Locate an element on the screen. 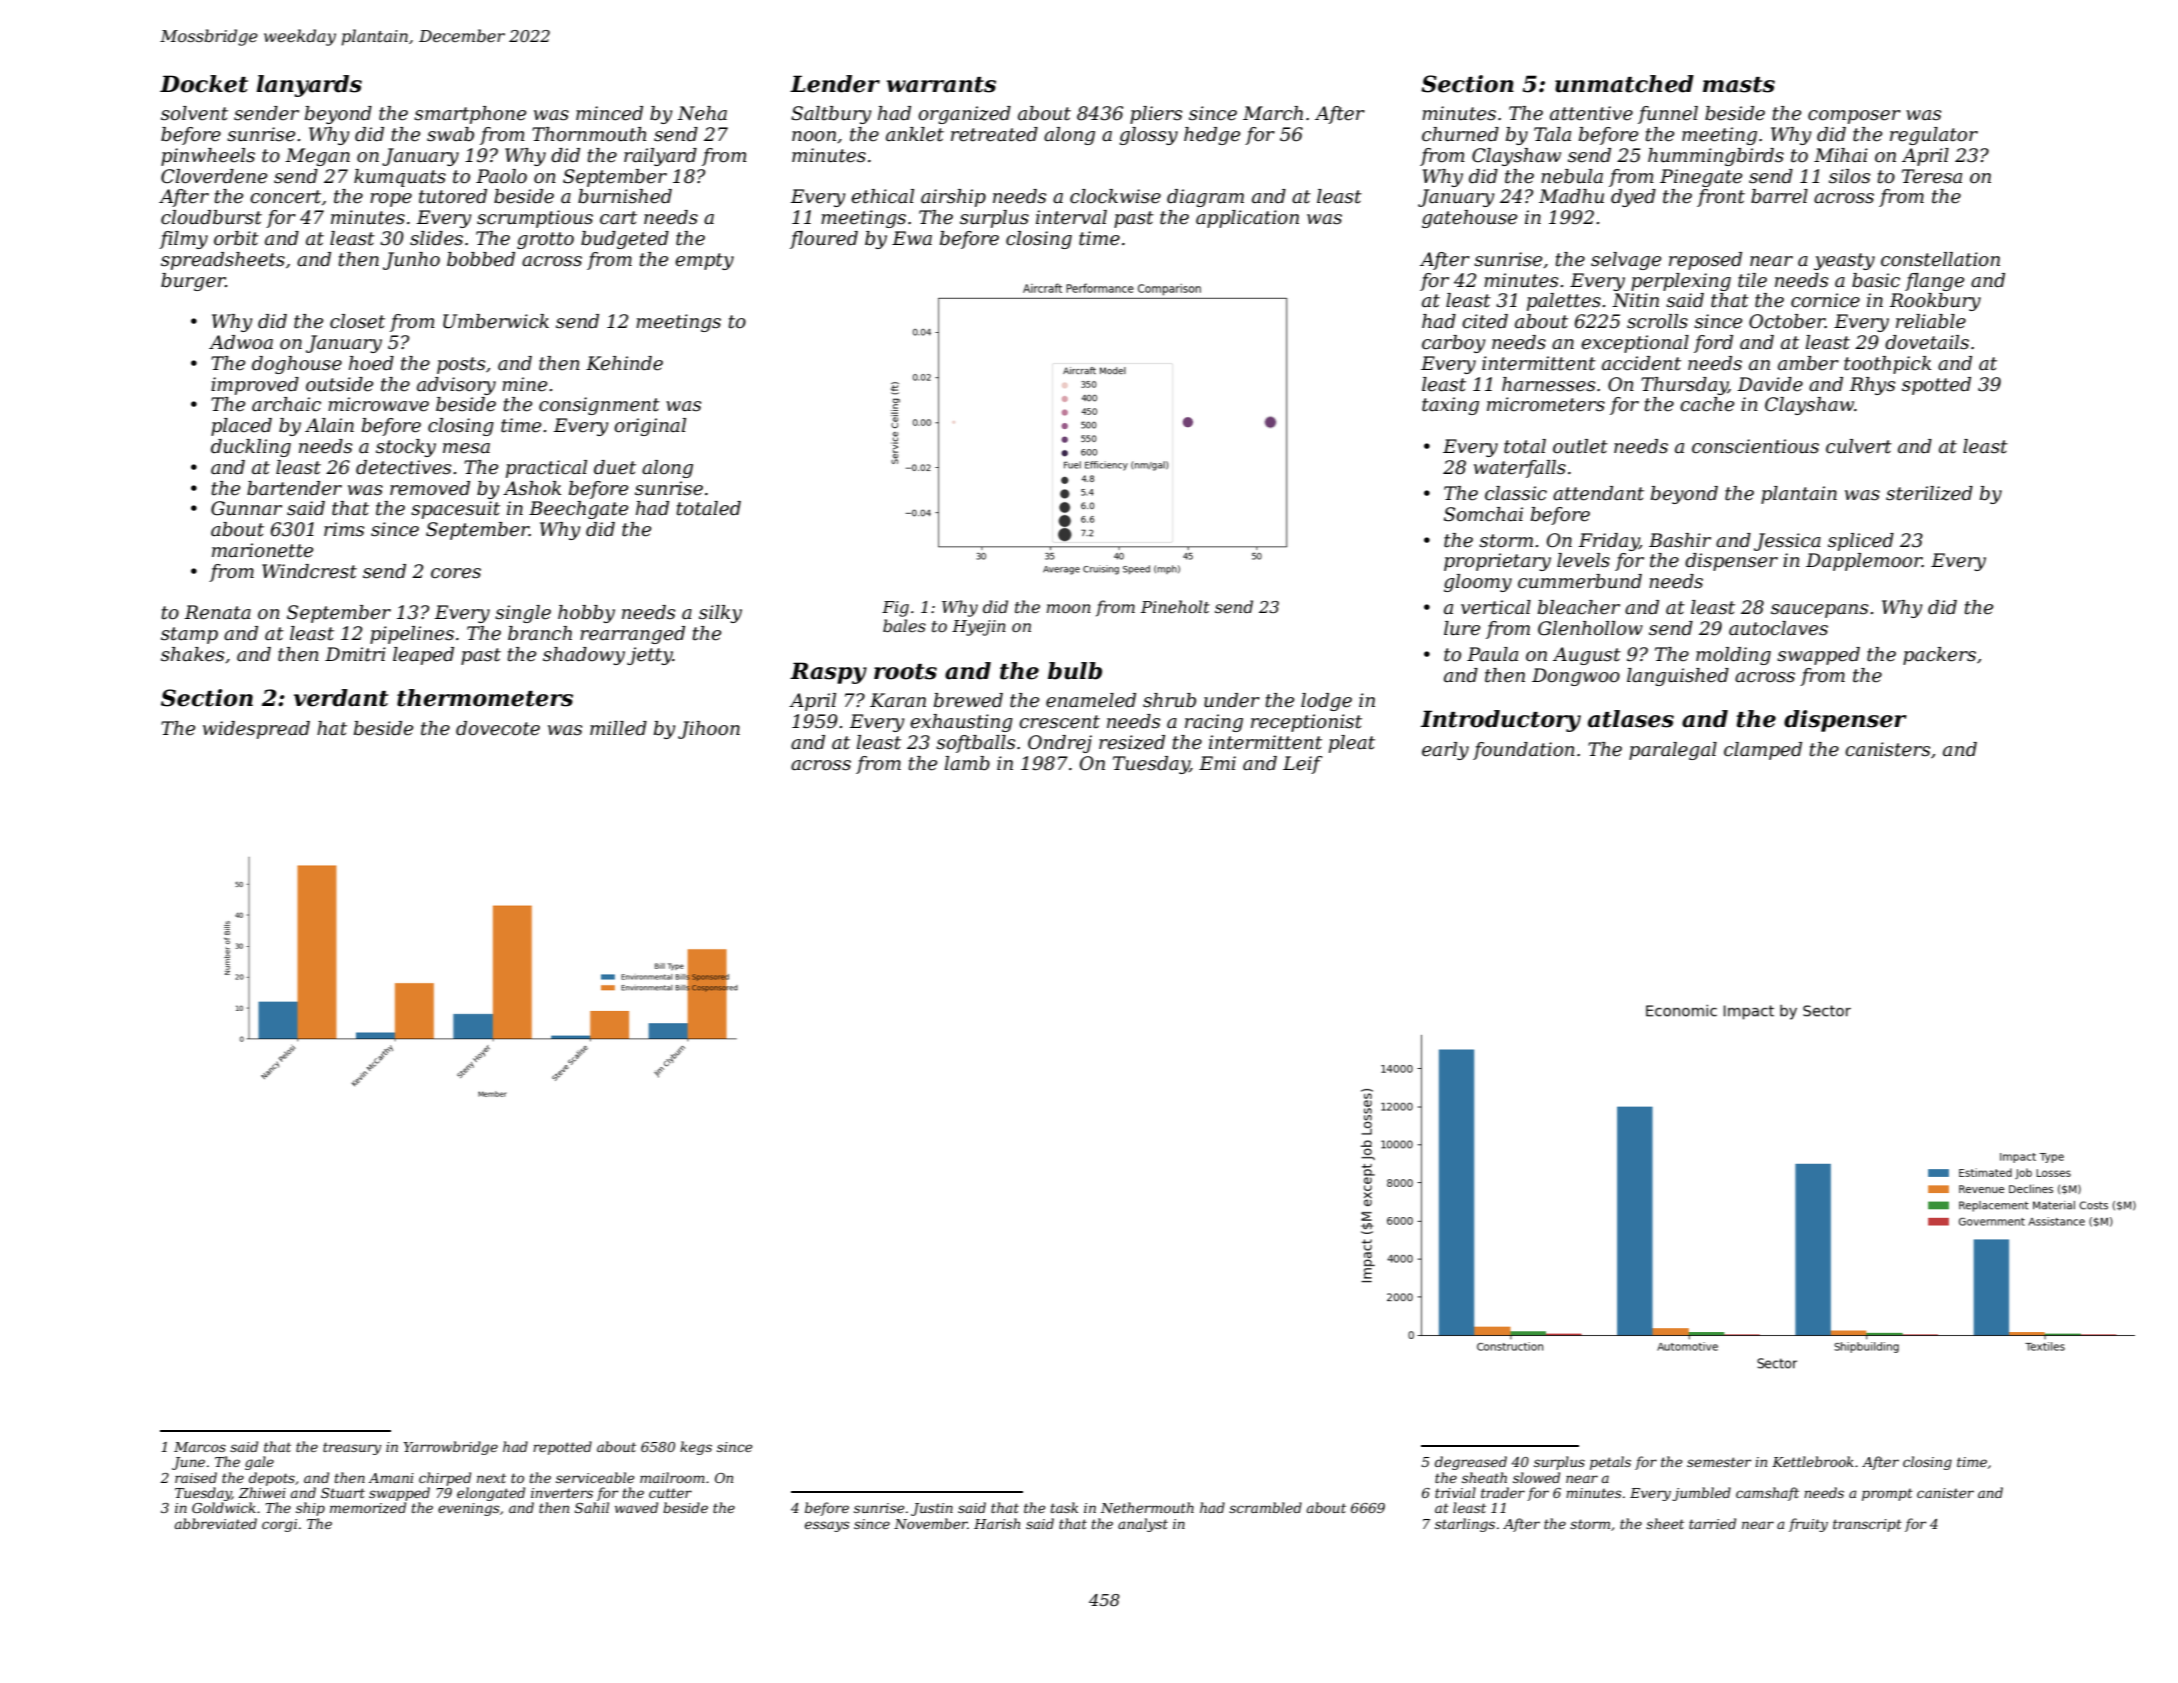 The width and height of the screenshot is (2178, 1683). Lender is located at coordinates (835, 84).
